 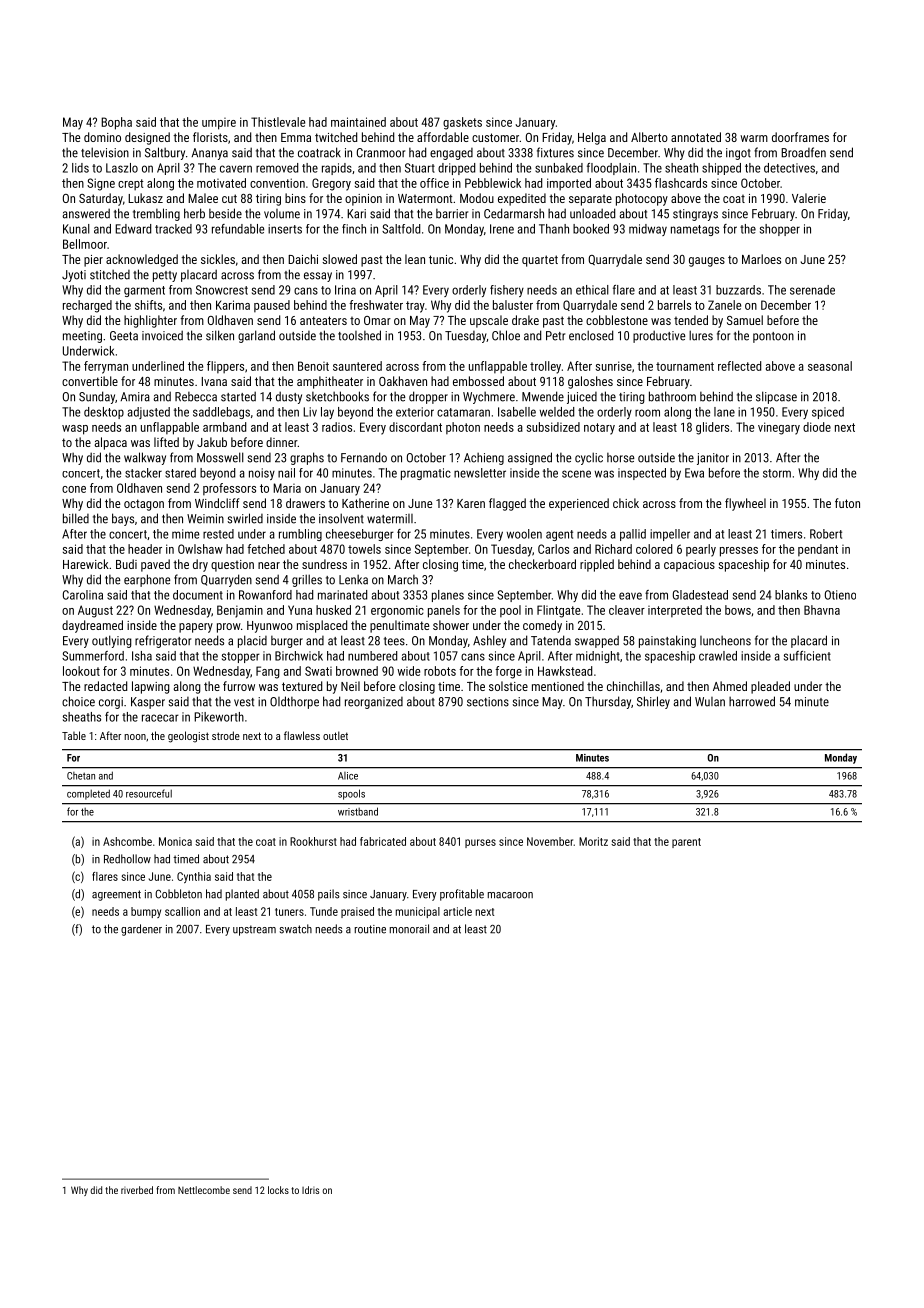 I want to click on Idris, so click(x=310, y=1190).
